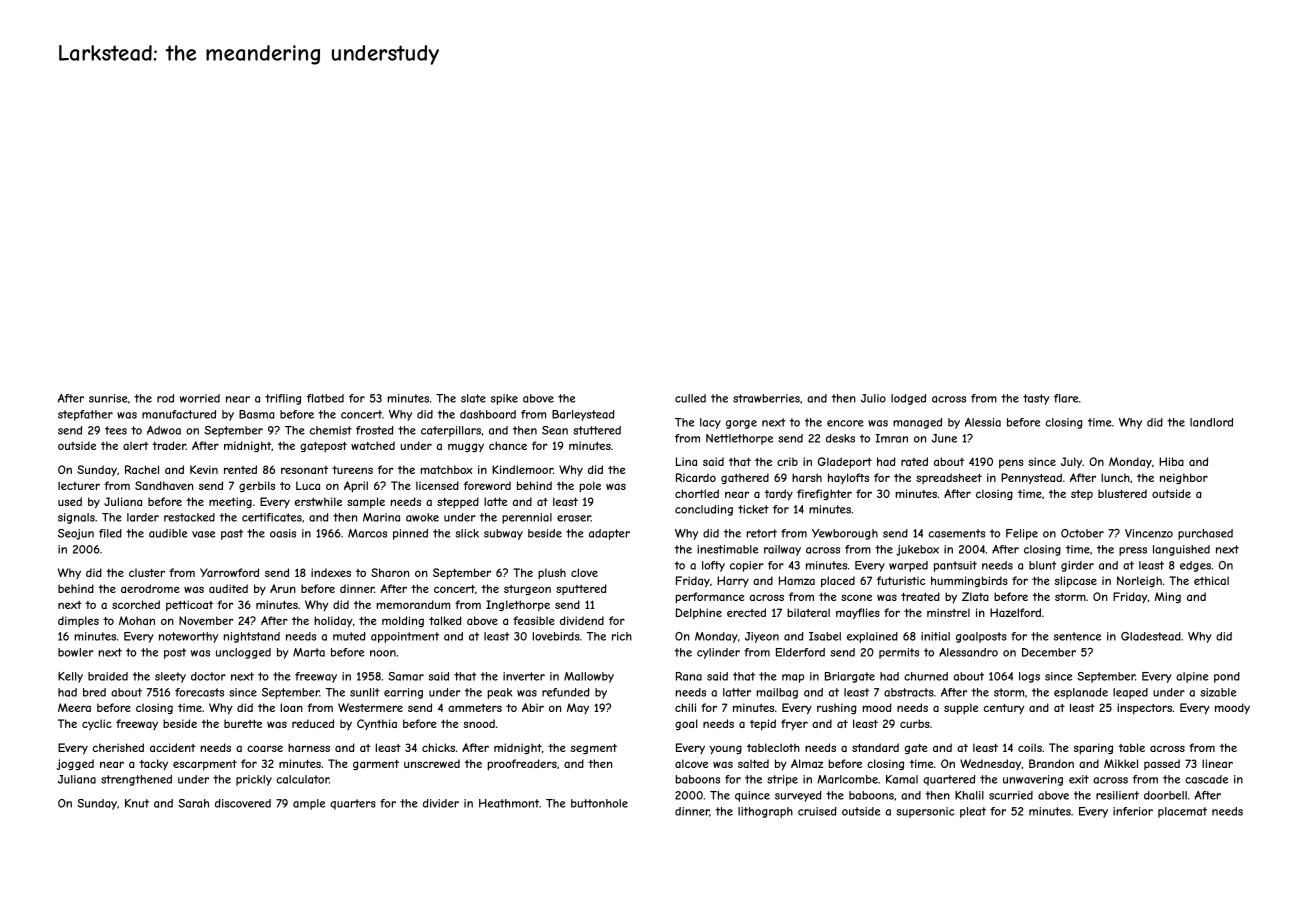 Image resolution: width=1308 pixels, height=924 pixels. Describe the element at coordinates (1121, 763) in the image. I see `Mikkel` at that location.
